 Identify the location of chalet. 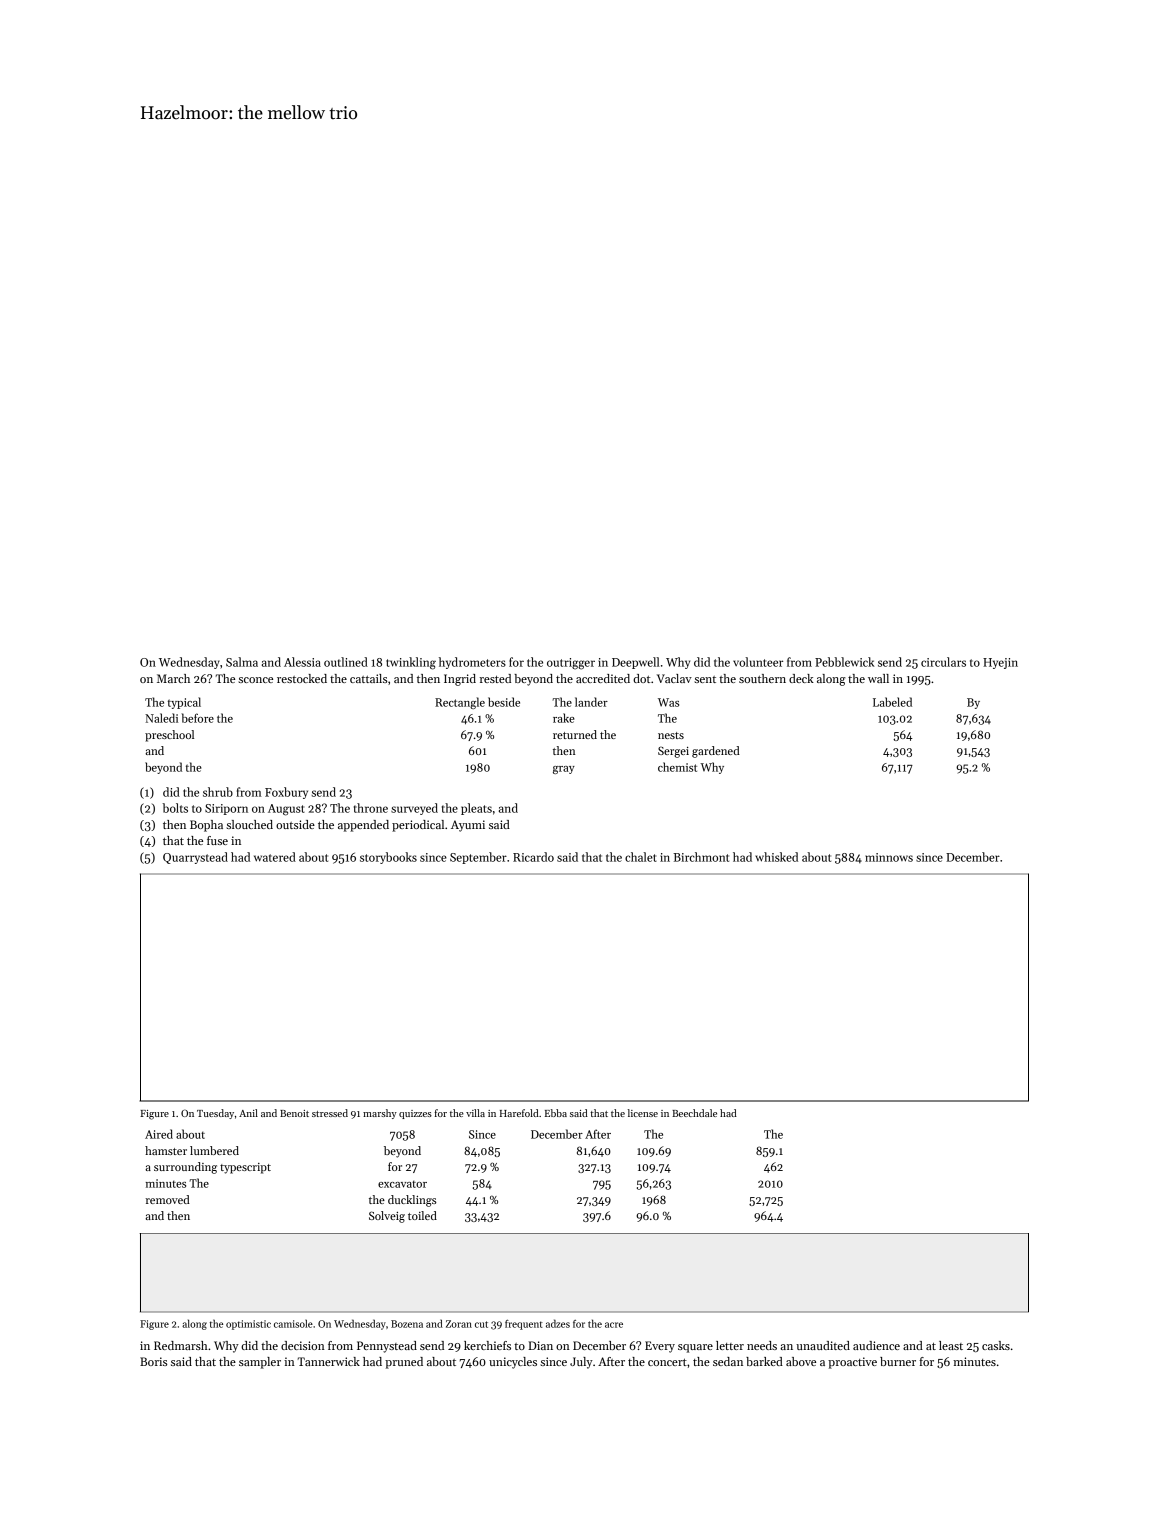
(641, 857).
